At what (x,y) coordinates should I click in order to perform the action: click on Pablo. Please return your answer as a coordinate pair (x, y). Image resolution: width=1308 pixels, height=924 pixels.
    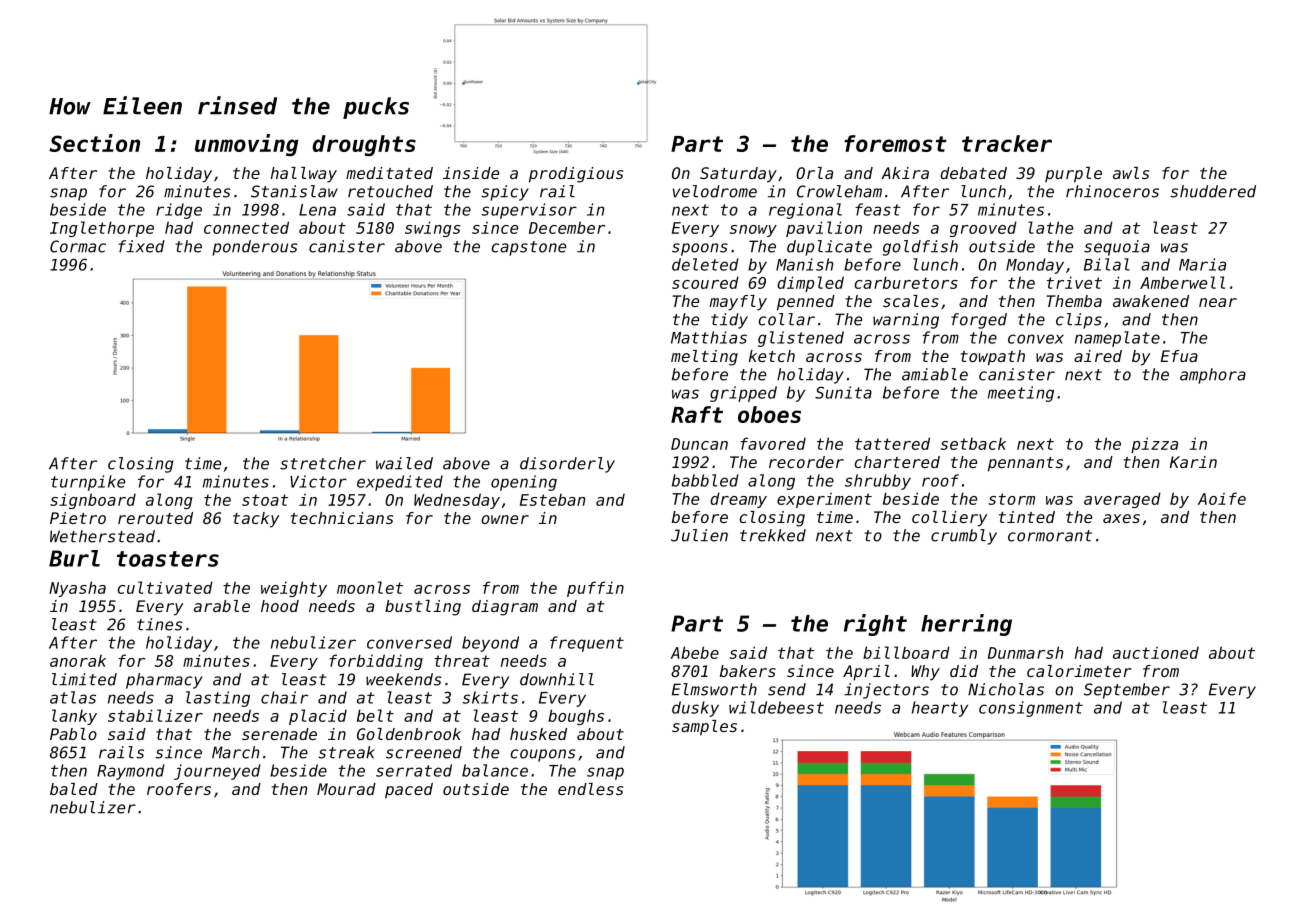
    Looking at the image, I should click on (73, 734).
